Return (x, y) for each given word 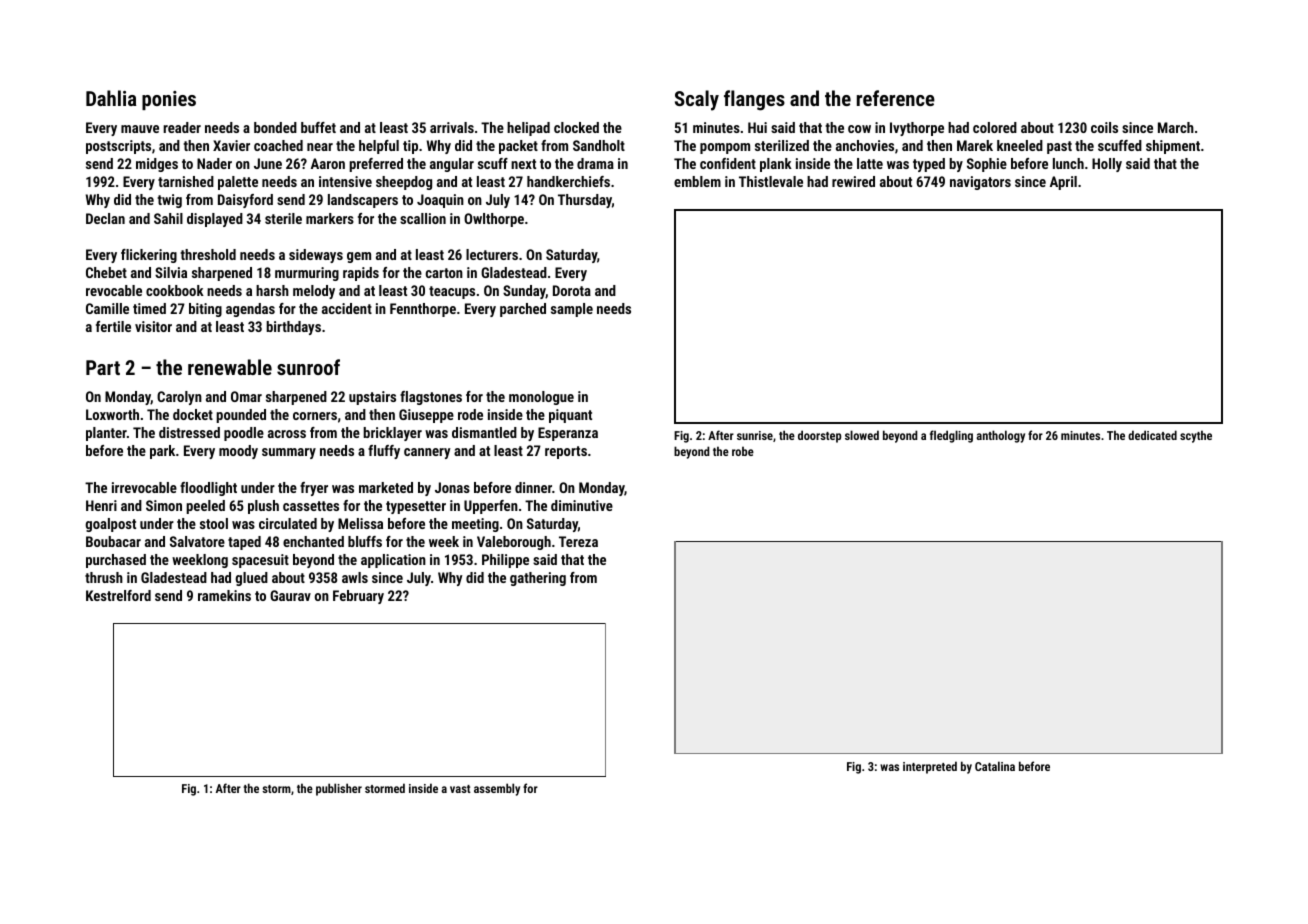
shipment (1173, 147)
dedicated (1152, 435)
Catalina (995, 766)
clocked (576, 127)
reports (566, 452)
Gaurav (290, 595)
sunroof (308, 367)
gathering (538, 579)
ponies (169, 100)
